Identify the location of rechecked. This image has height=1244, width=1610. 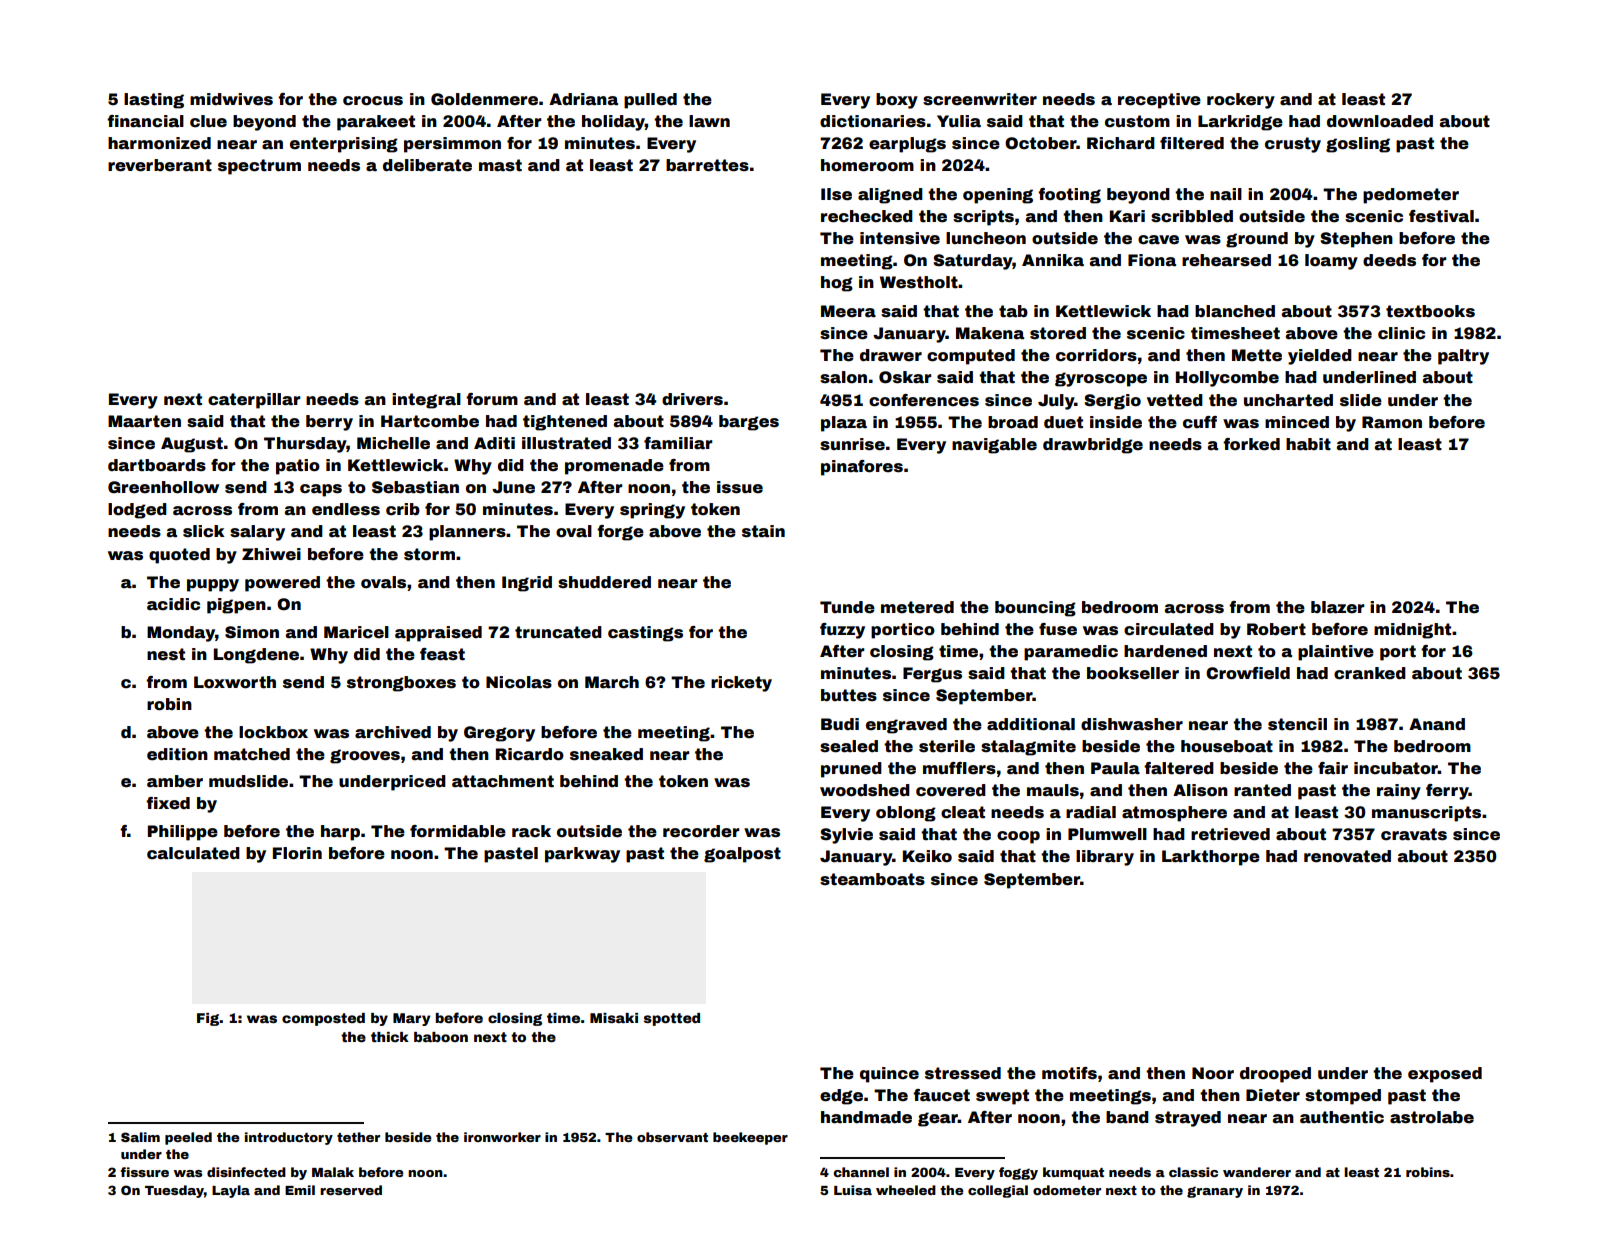
(867, 216).
